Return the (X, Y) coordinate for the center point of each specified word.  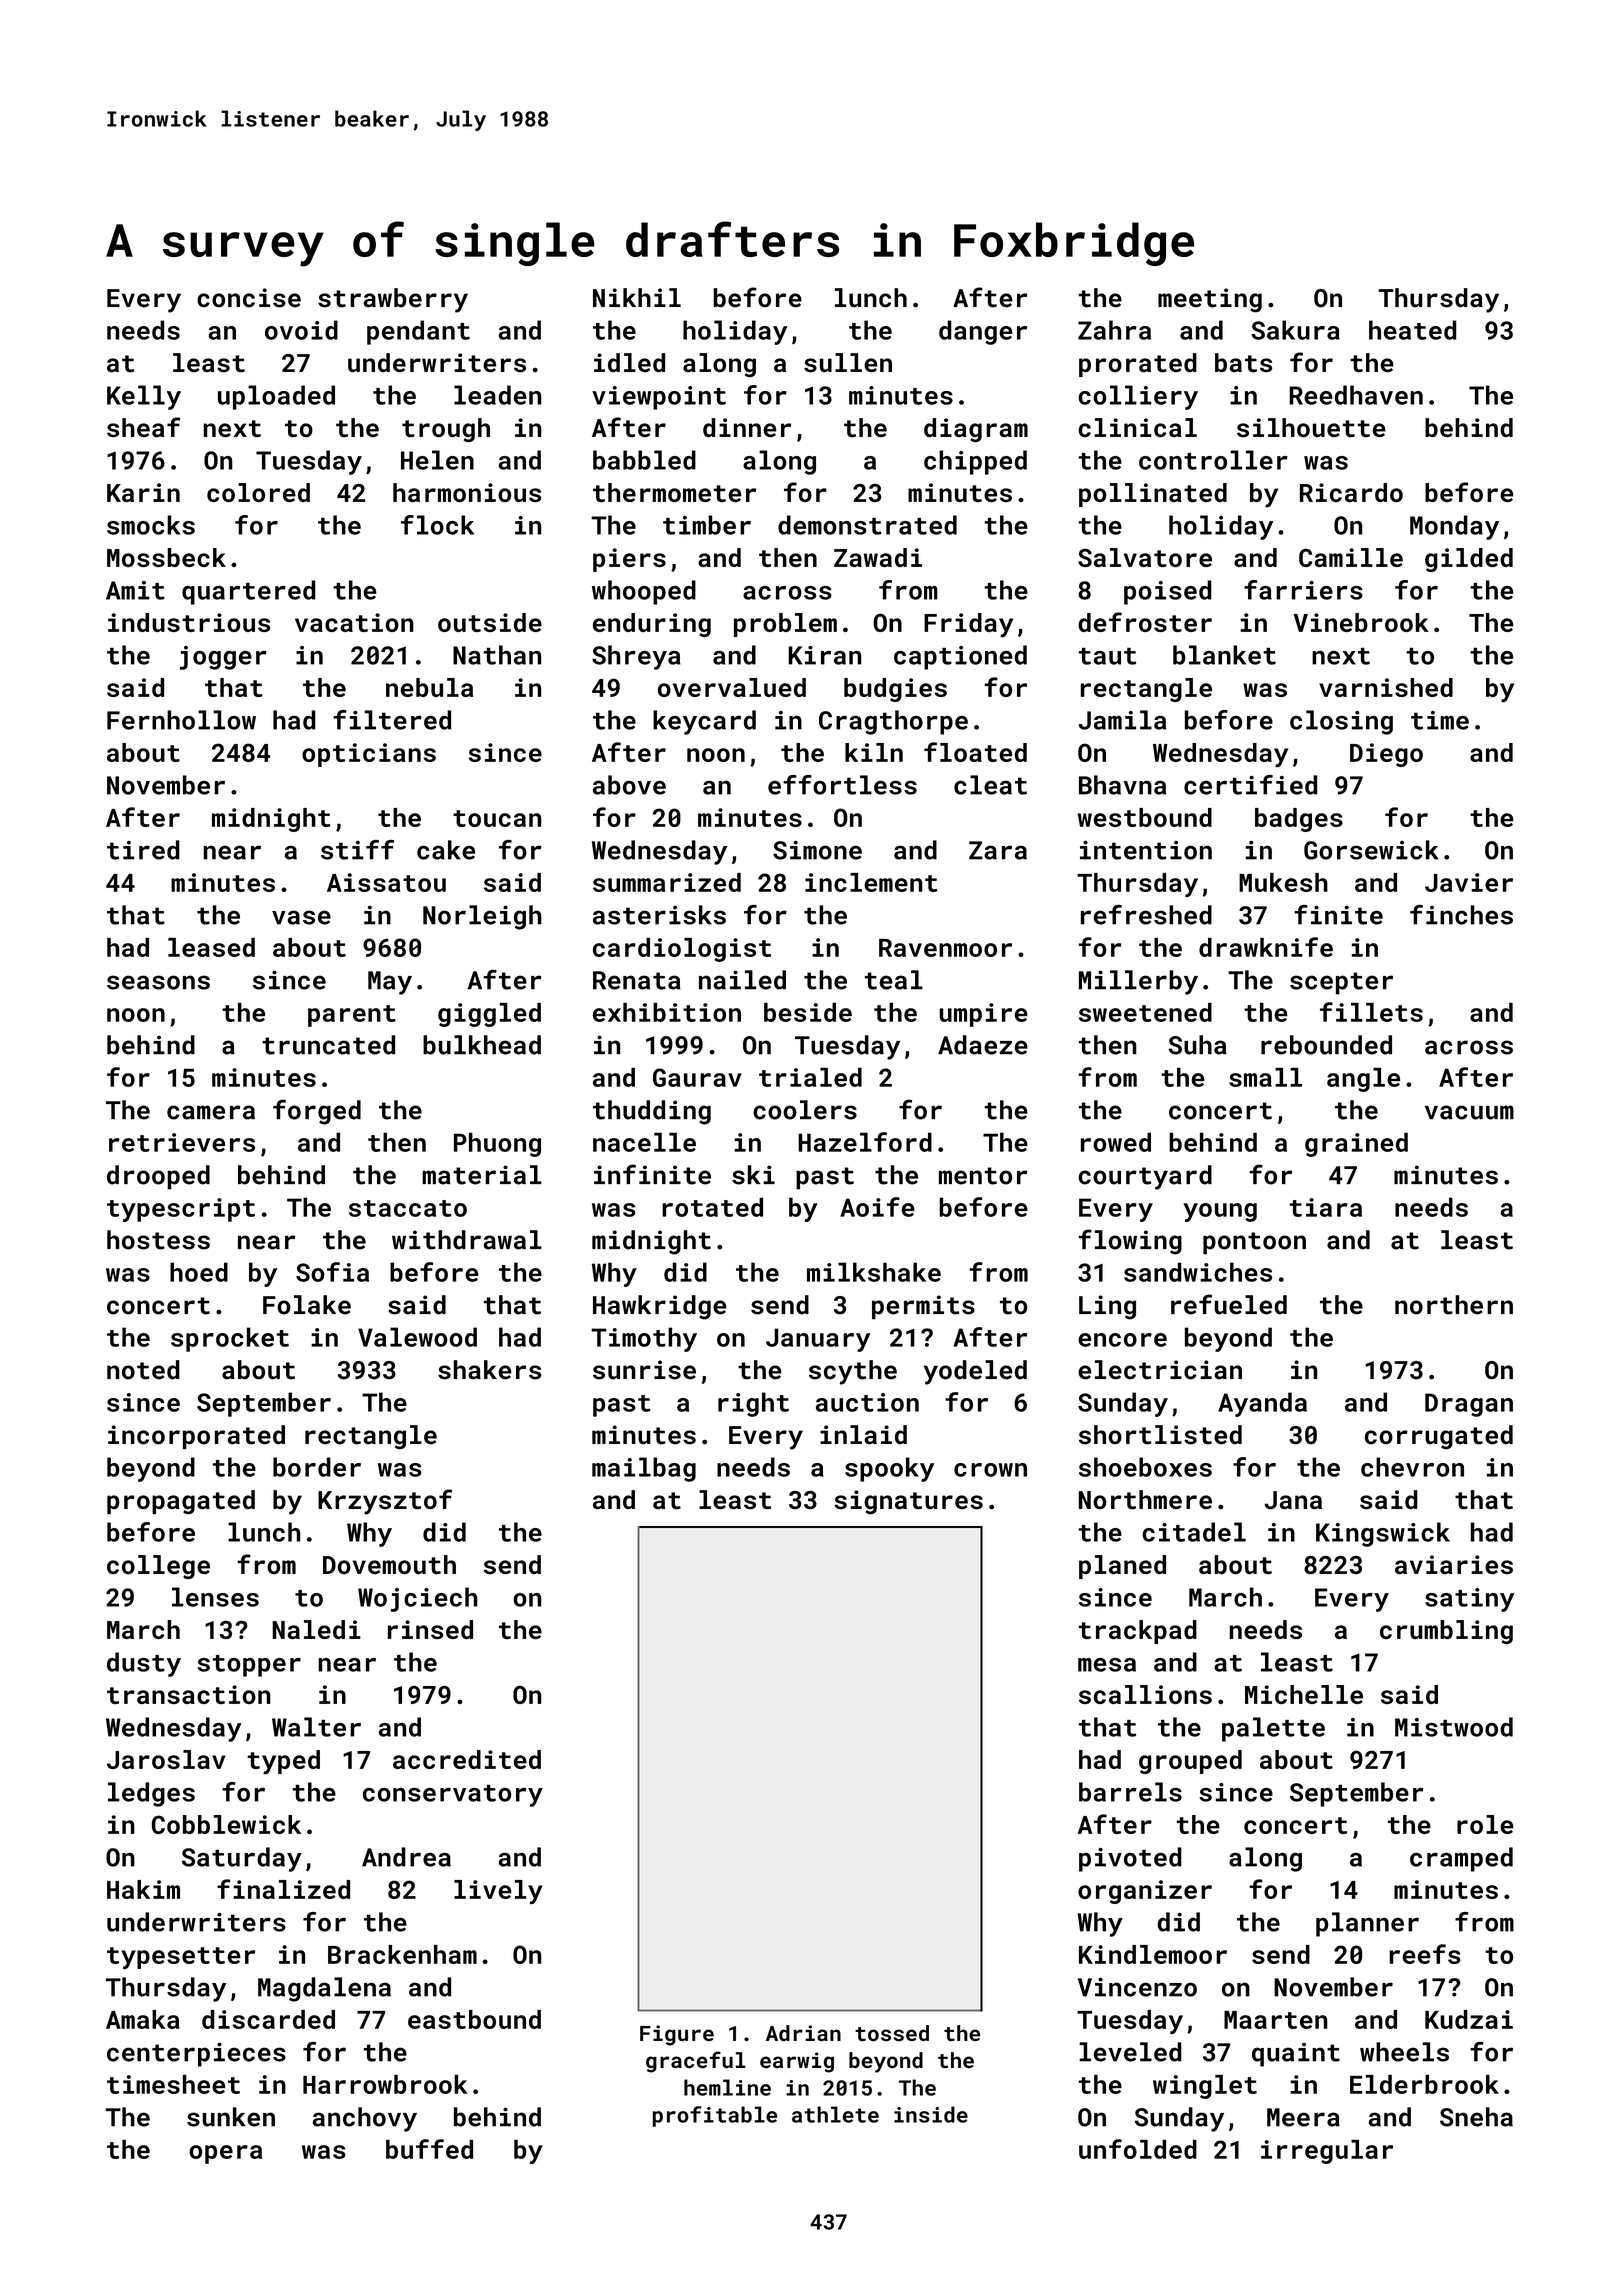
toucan (497, 818)
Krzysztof (385, 1502)
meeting (1210, 300)
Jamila (1122, 720)
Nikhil (637, 297)
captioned (960, 657)
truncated (328, 1045)
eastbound (474, 2019)
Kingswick (1383, 1534)
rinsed (430, 1629)
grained (1356, 1144)
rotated (712, 1207)
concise (249, 298)
